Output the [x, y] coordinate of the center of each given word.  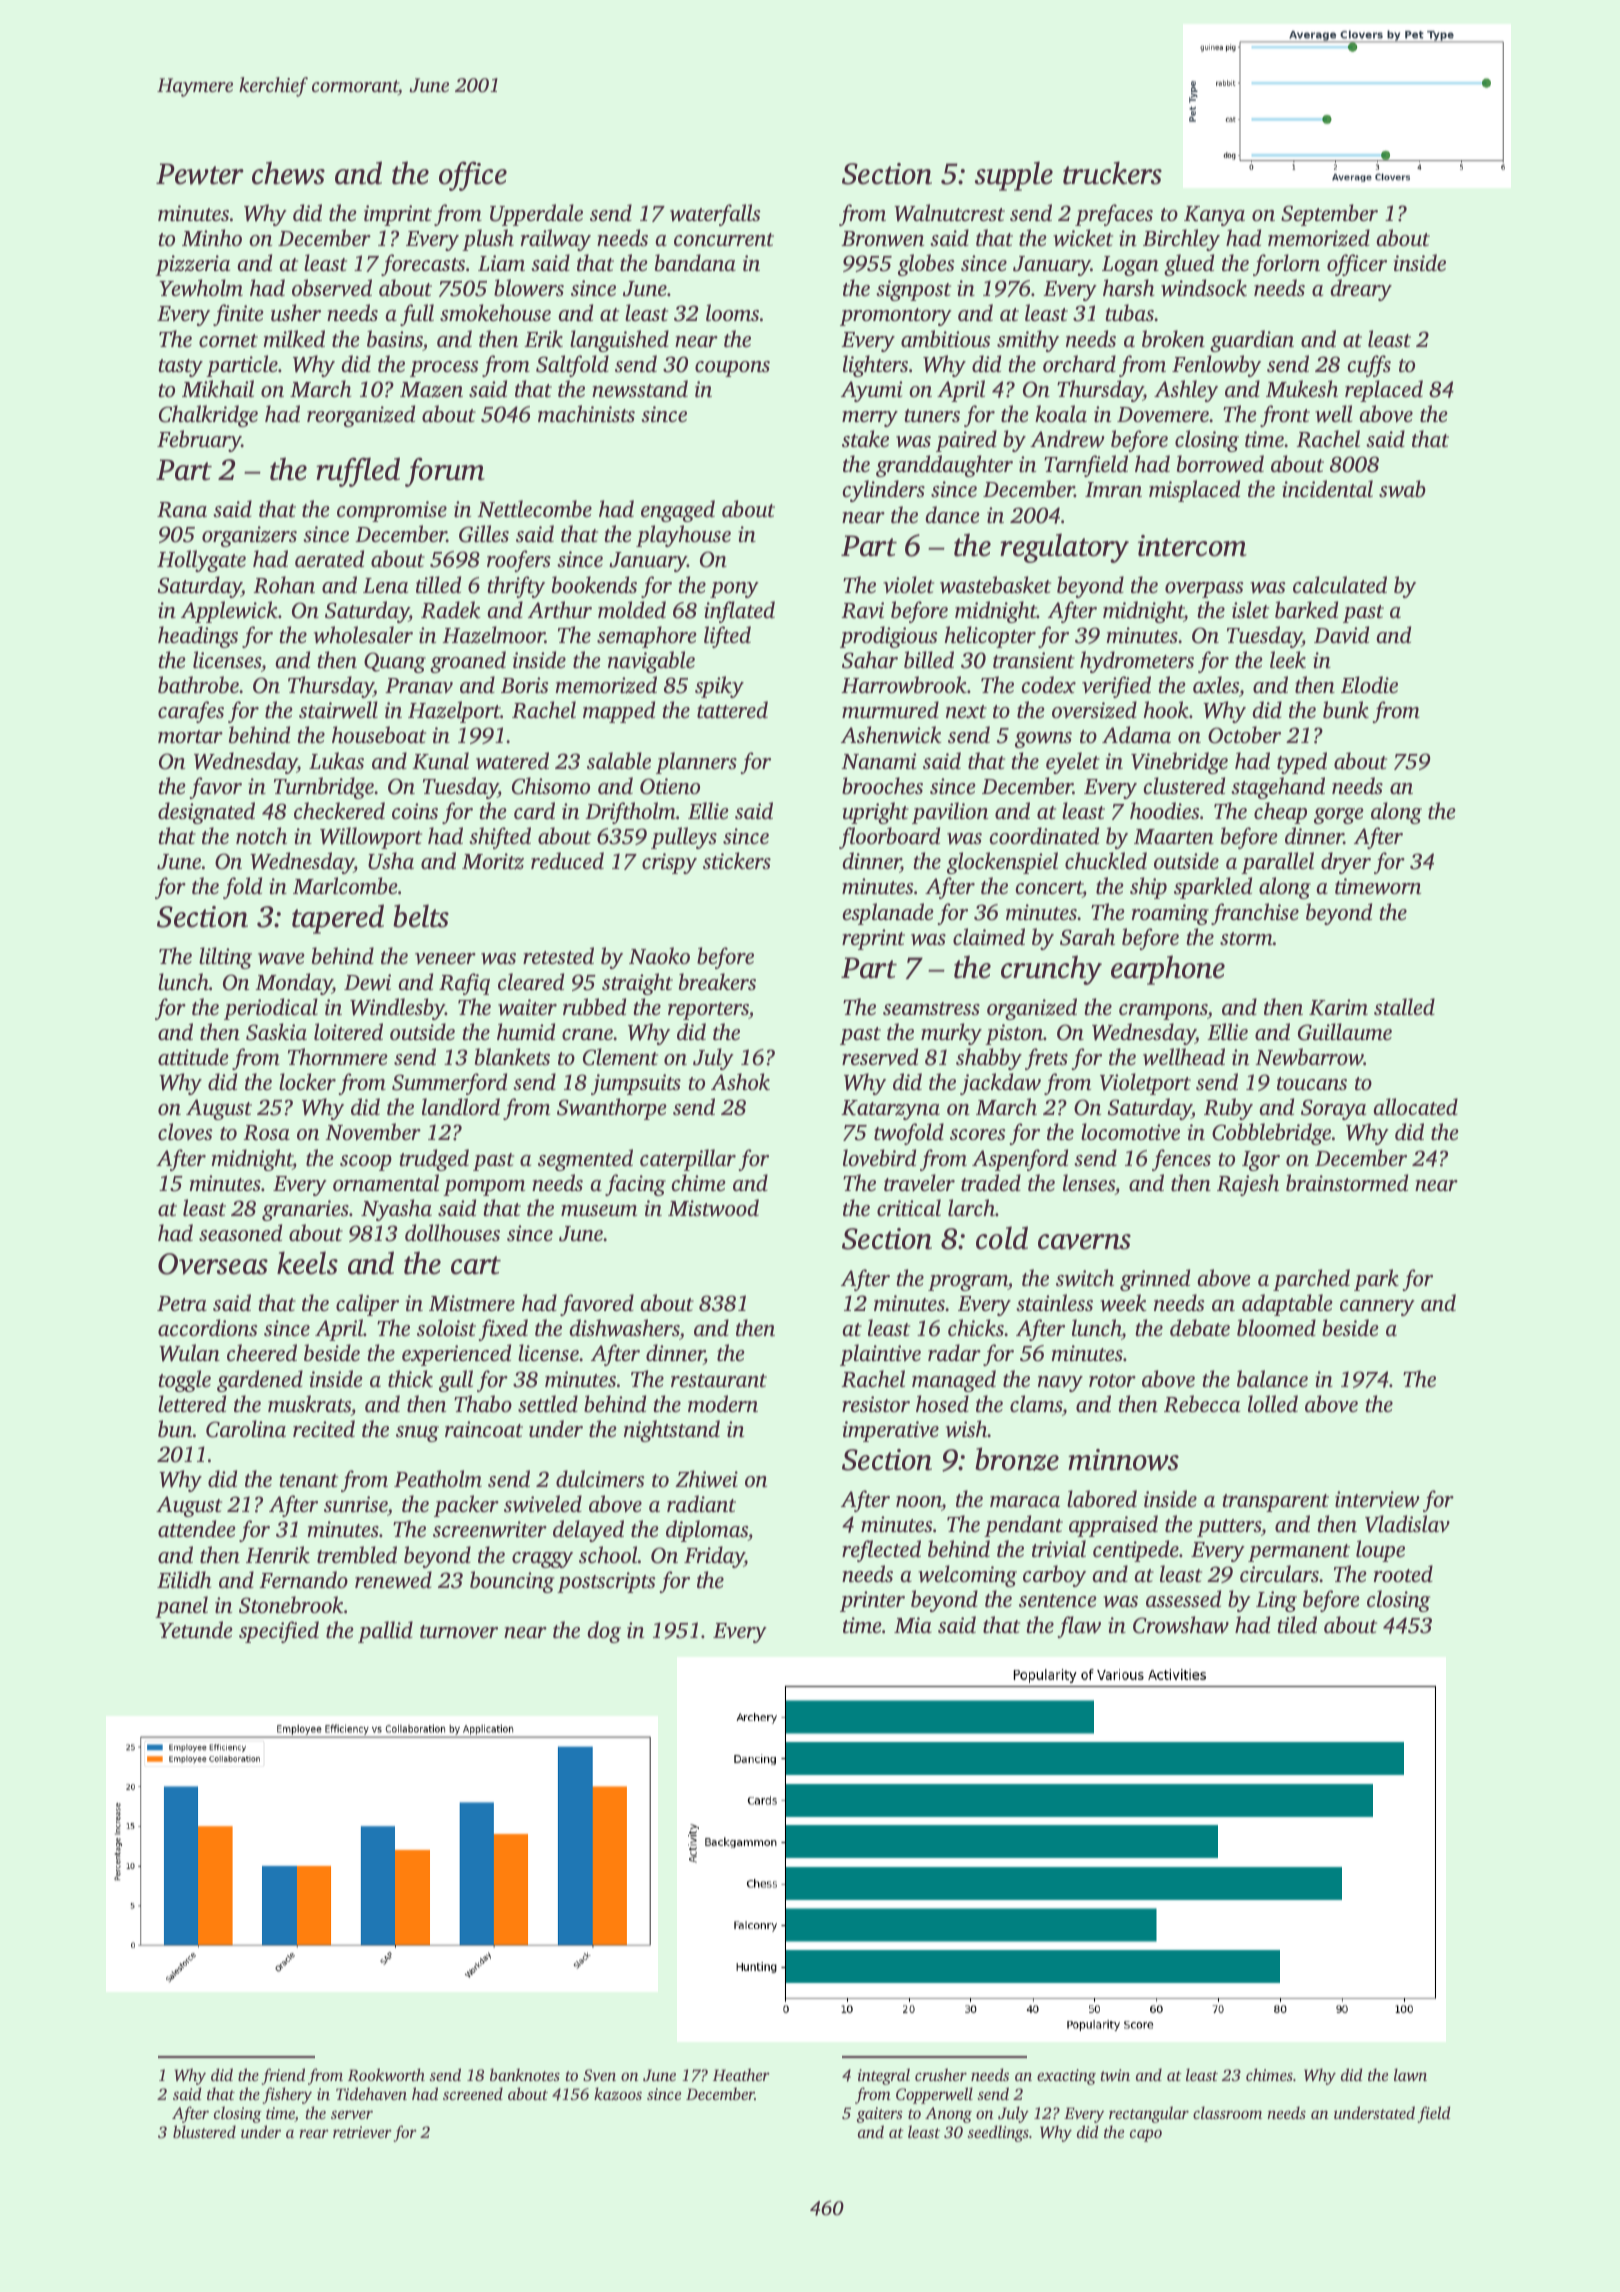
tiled [1297, 1624]
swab [1402, 489]
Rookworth [386, 2074]
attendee [197, 1528]
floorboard [889, 838]
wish [967, 1429]
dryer [1346, 863]
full [417, 315]
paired [966, 441]
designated [206, 813]
